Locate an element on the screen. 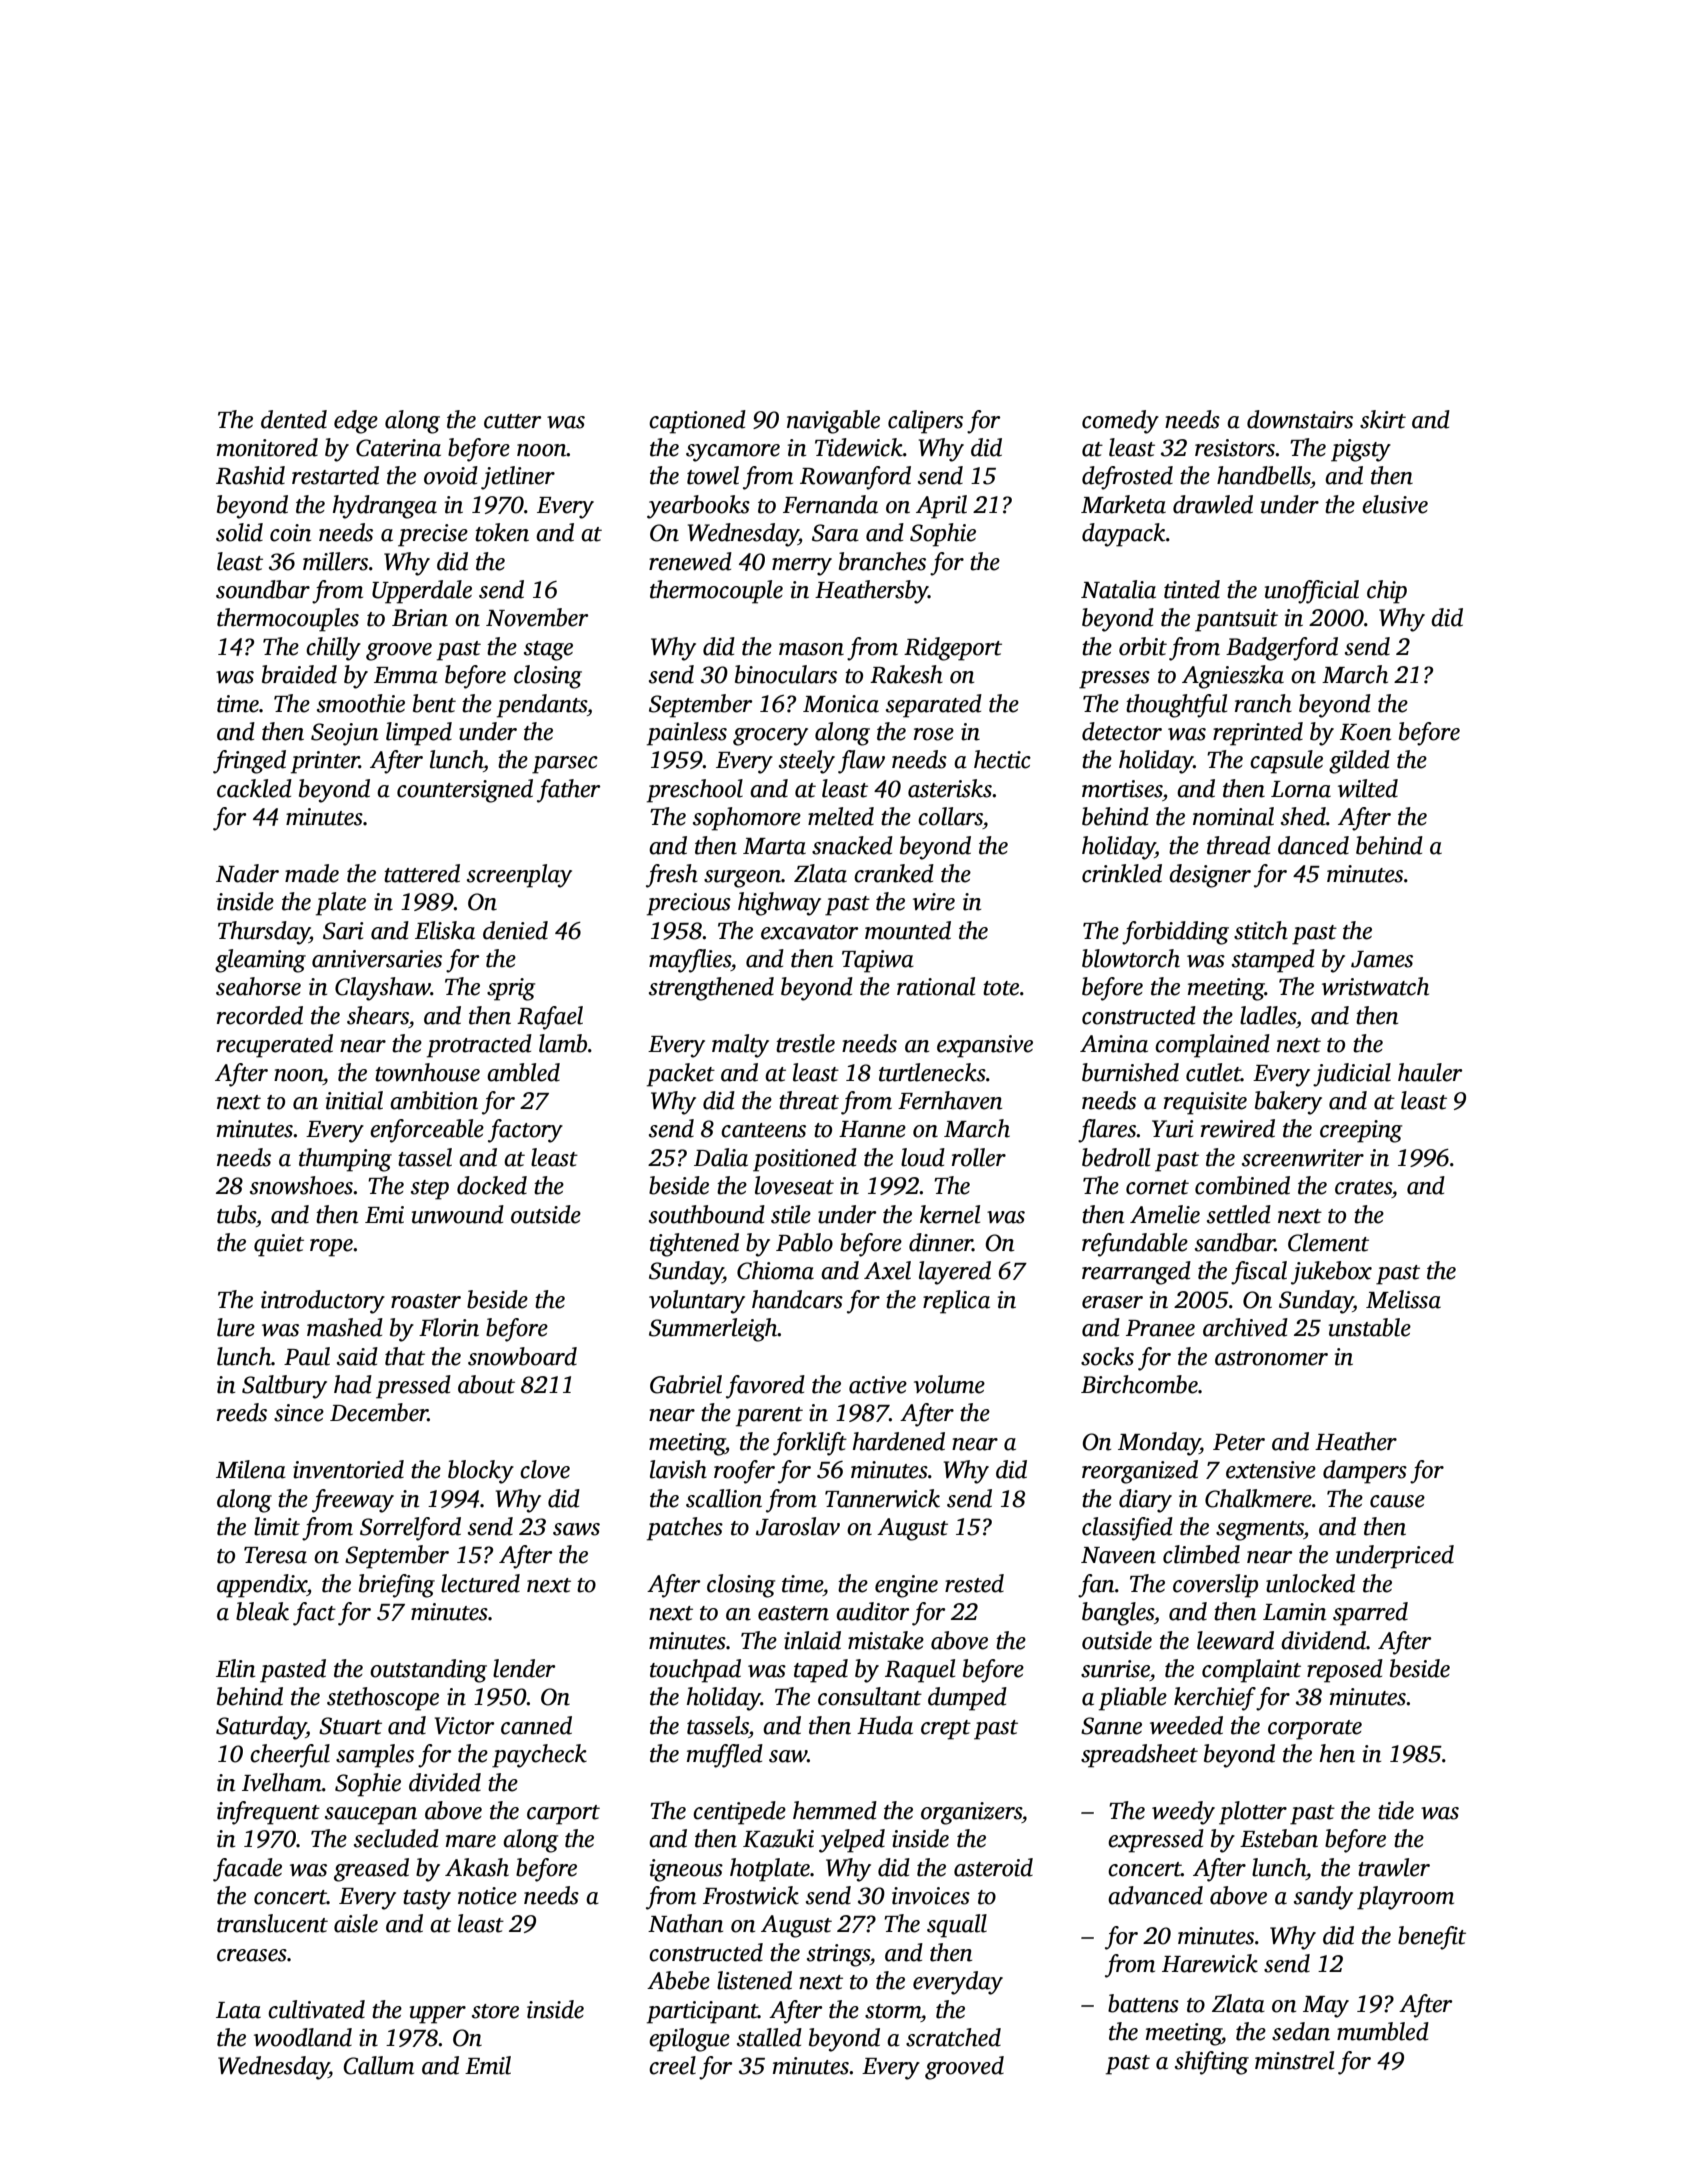 This screenshot has height=2178, width=1683. captioned is located at coordinates (697, 422).
